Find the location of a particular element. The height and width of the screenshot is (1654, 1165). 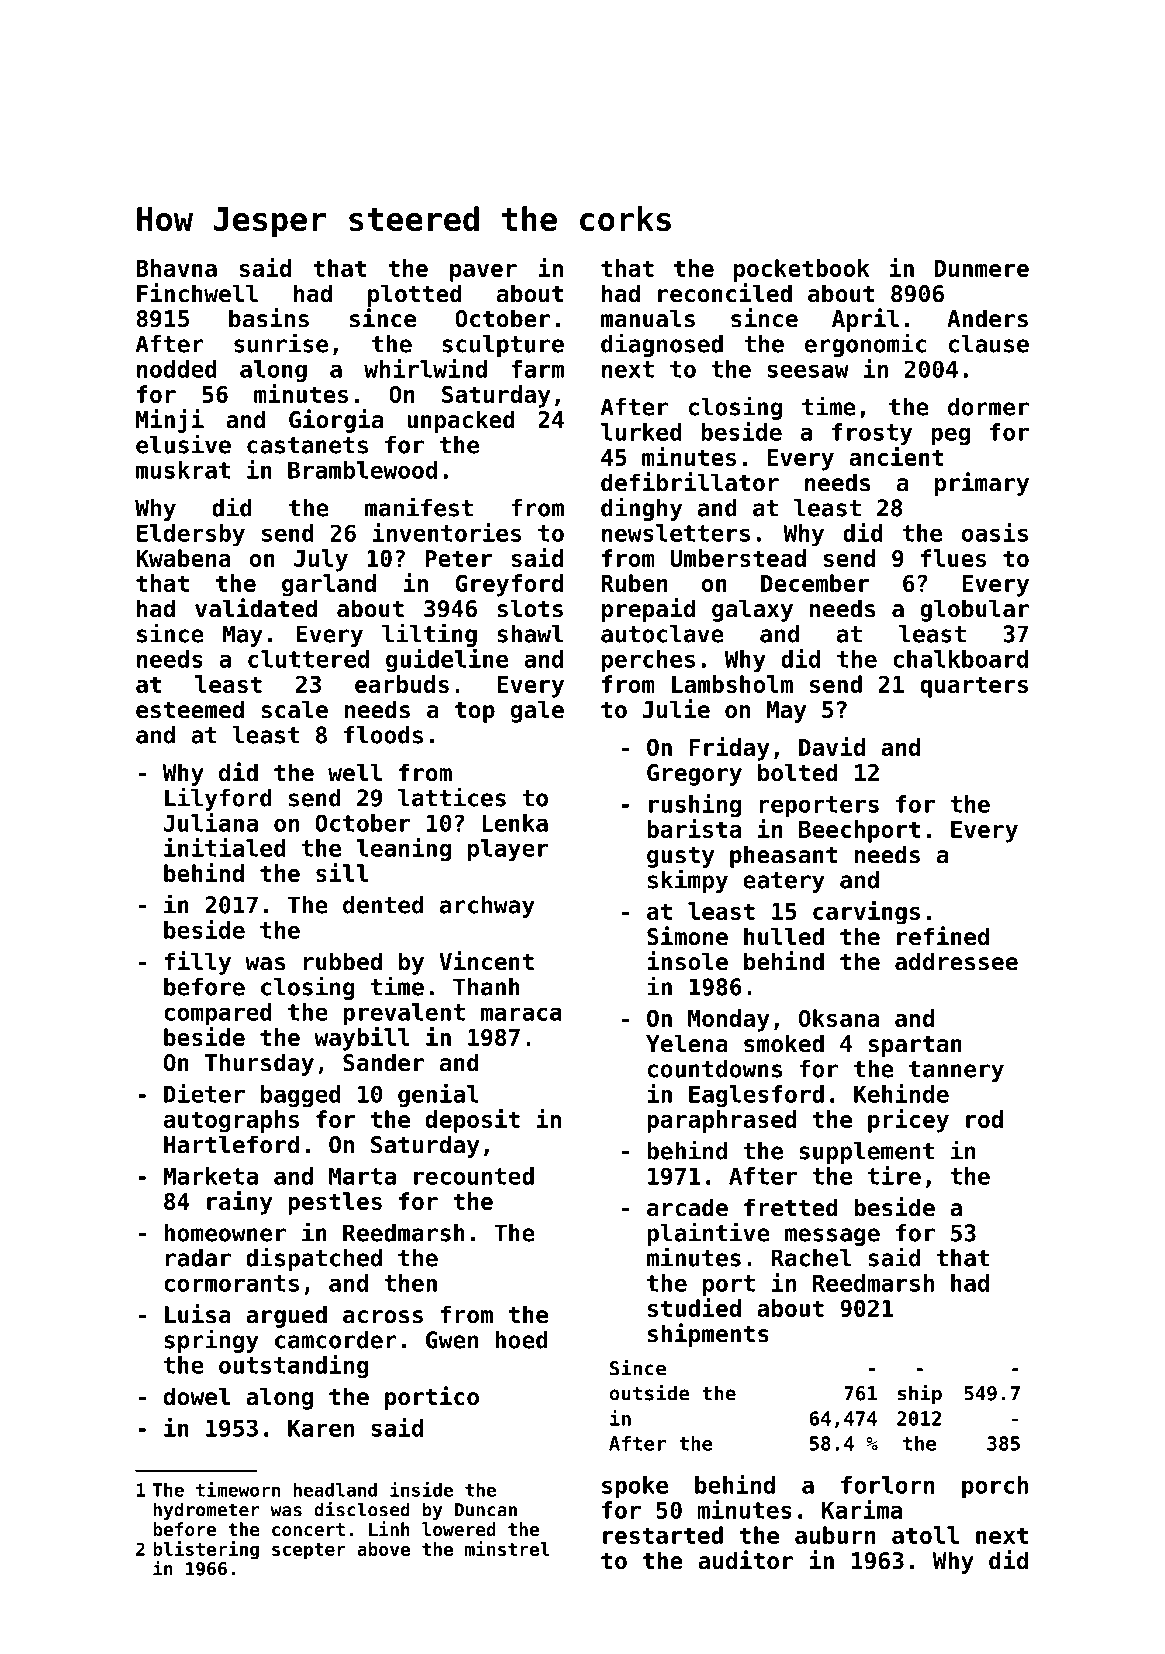

Vincent is located at coordinates (486, 961).
